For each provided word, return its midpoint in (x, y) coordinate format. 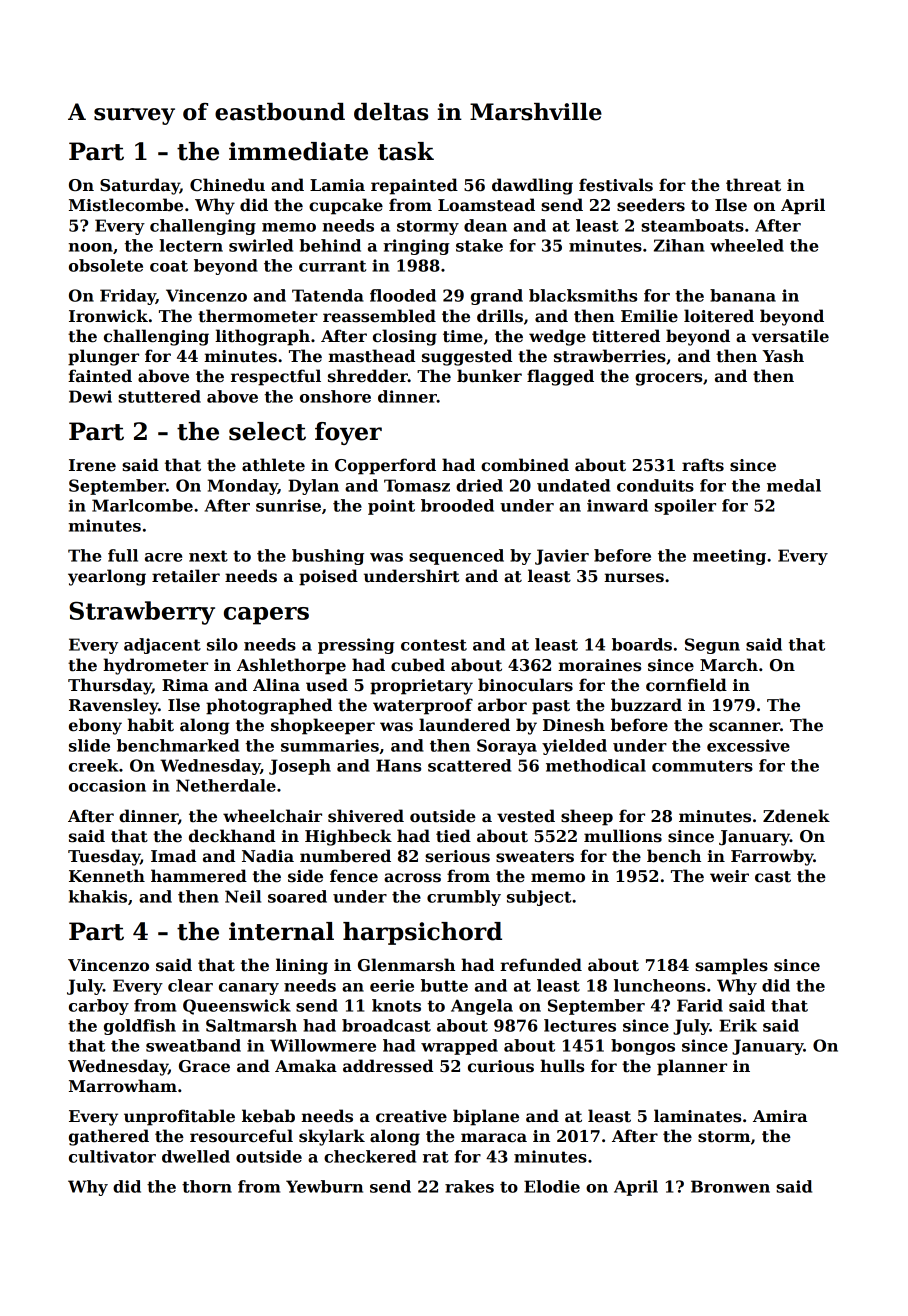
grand (497, 297)
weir (729, 876)
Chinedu (227, 185)
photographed (269, 706)
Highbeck (348, 837)
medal (794, 485)
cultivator (112, 1156)
